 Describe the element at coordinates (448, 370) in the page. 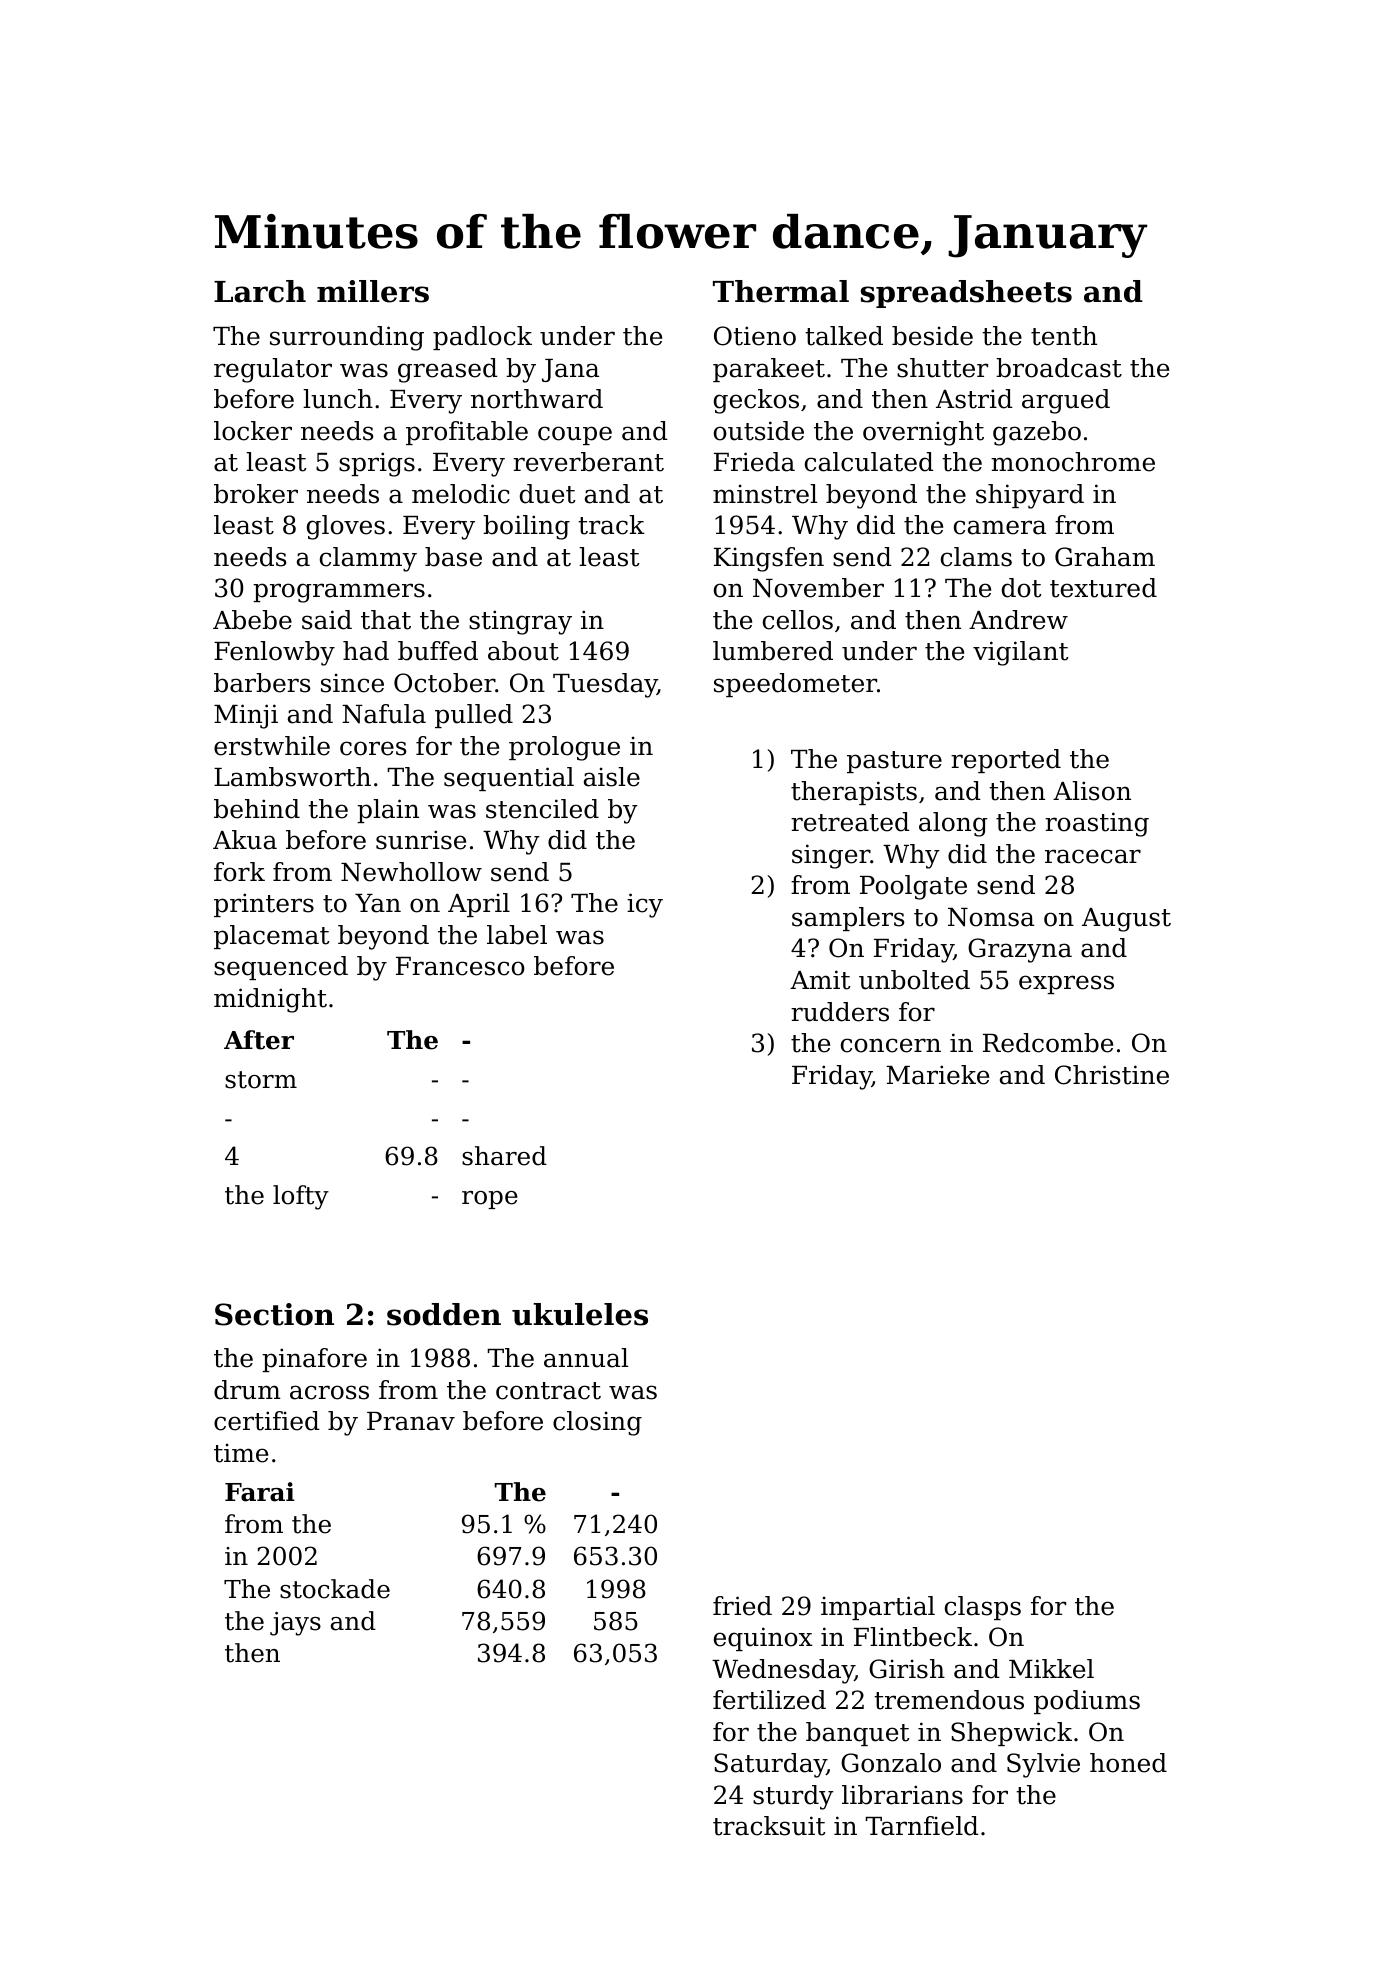

I see `greased` at that location.
